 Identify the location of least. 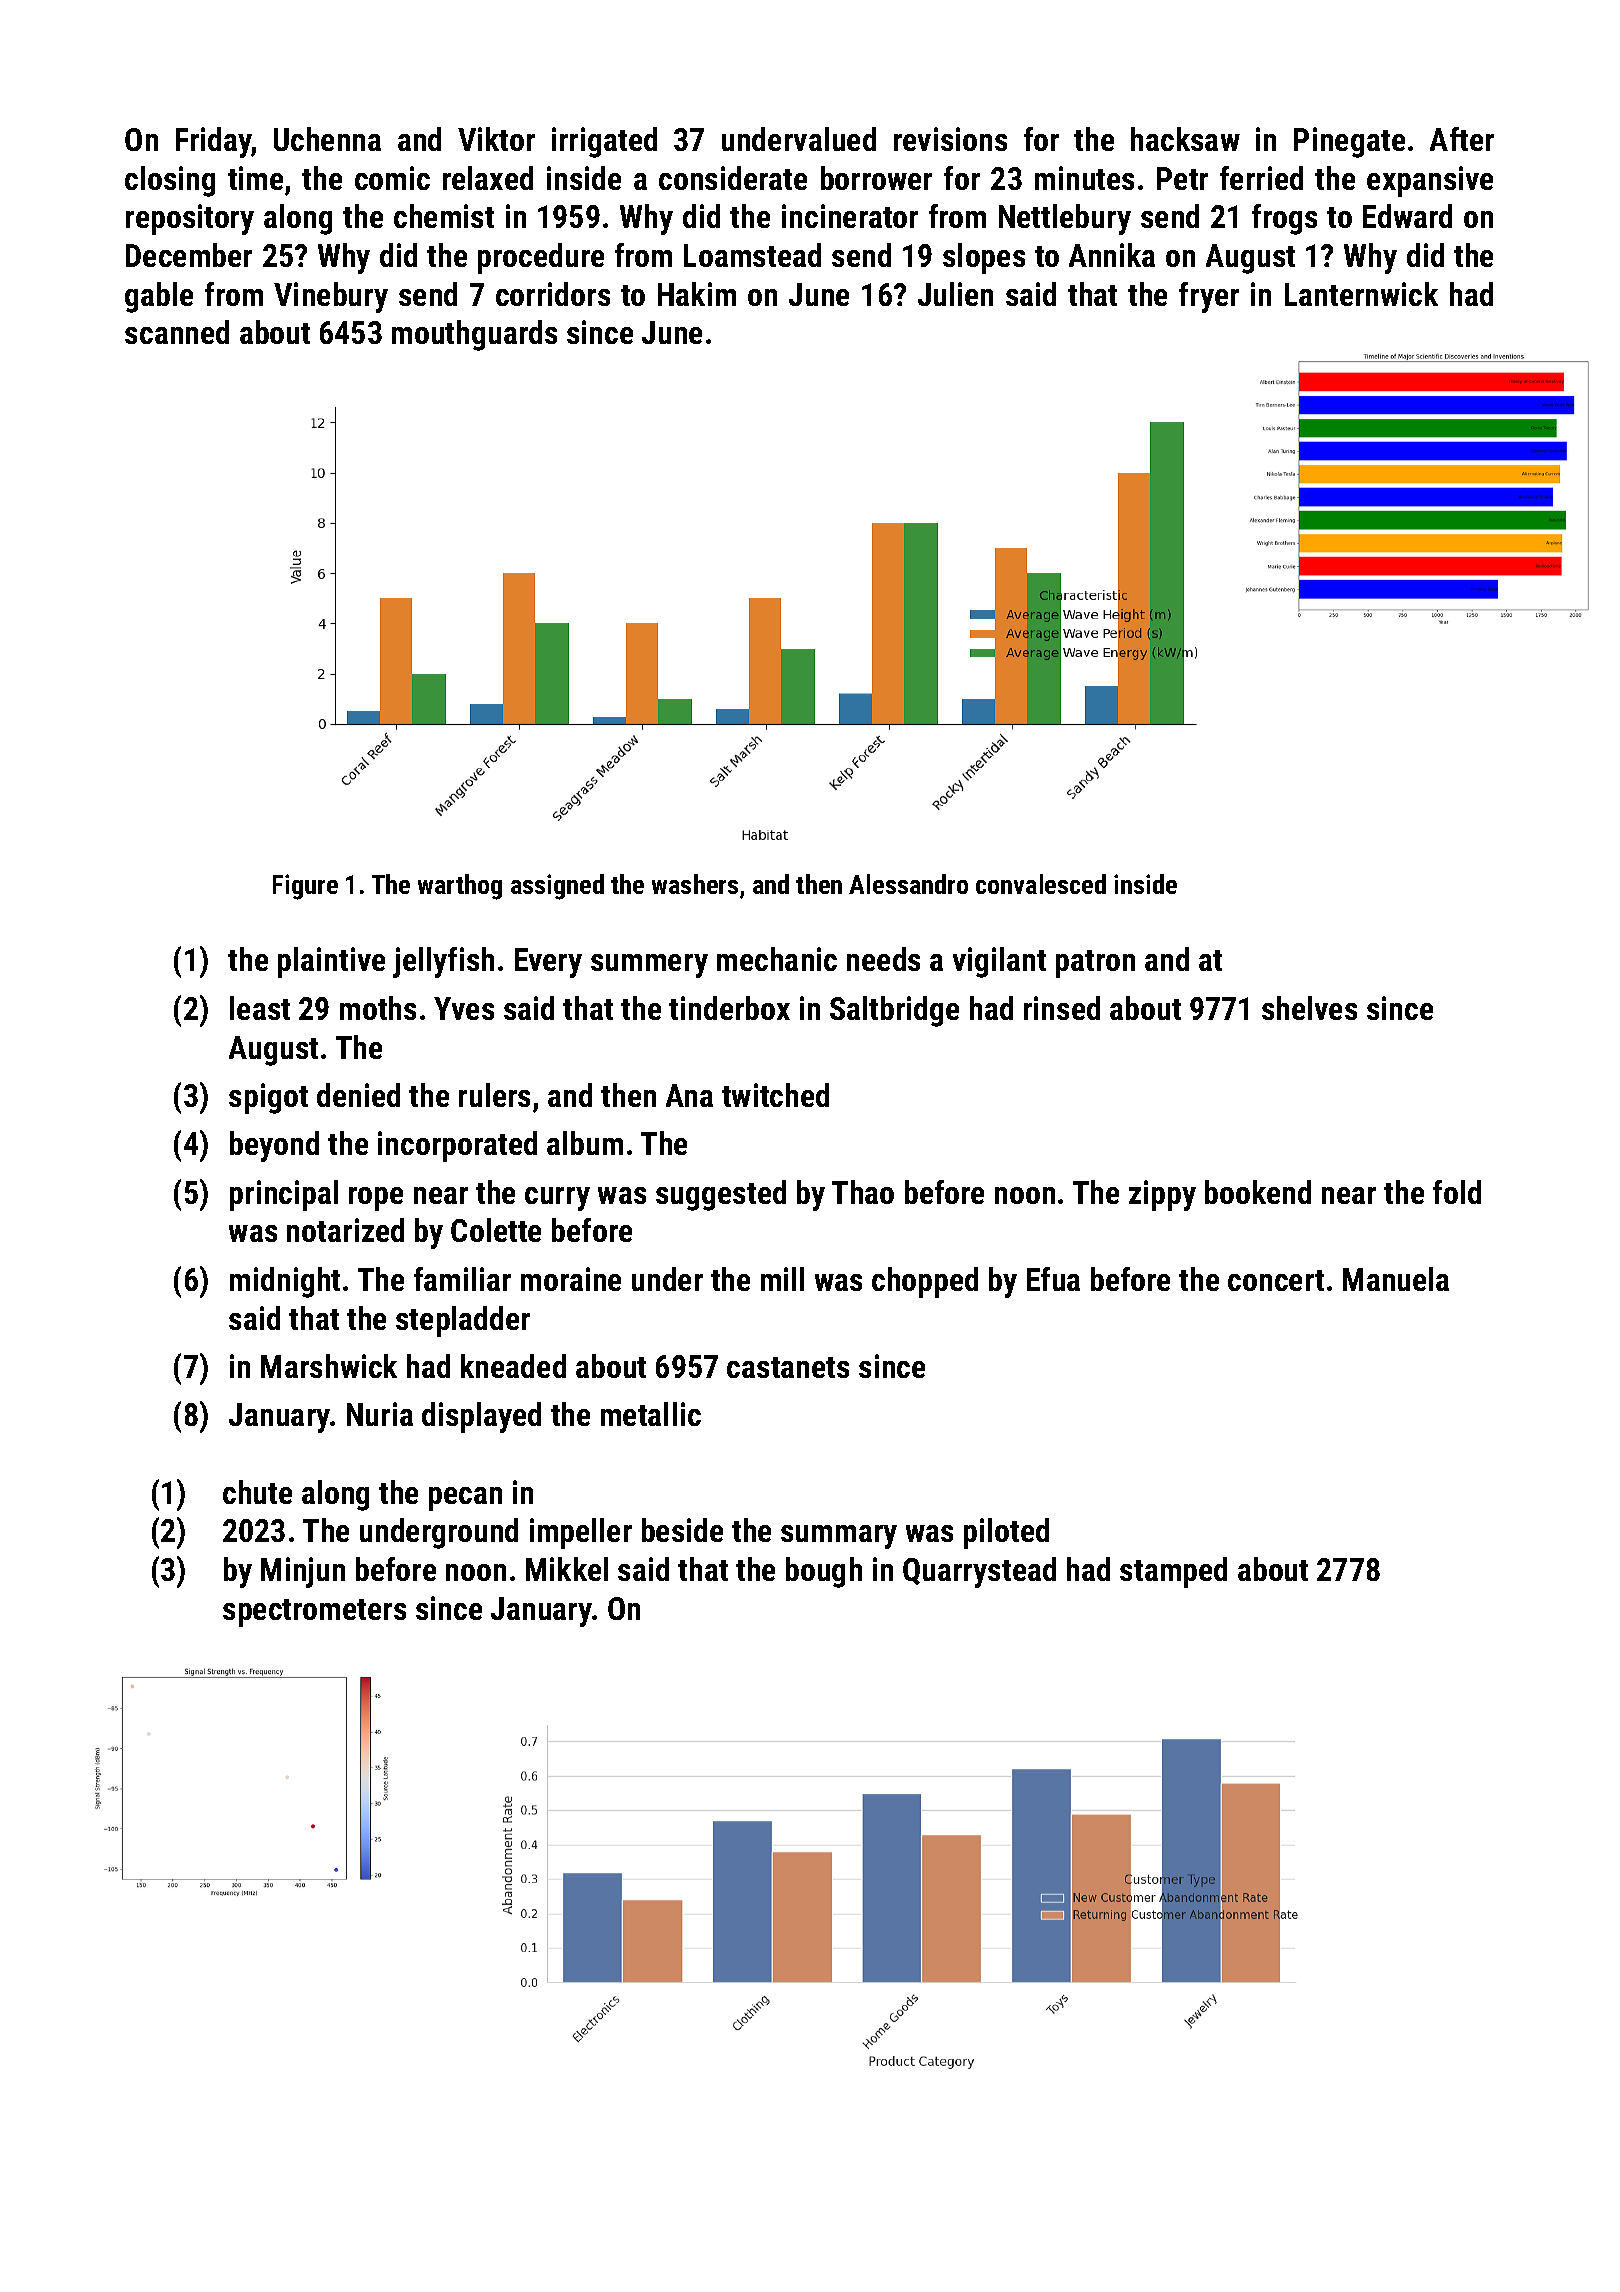
(260, 1008).
